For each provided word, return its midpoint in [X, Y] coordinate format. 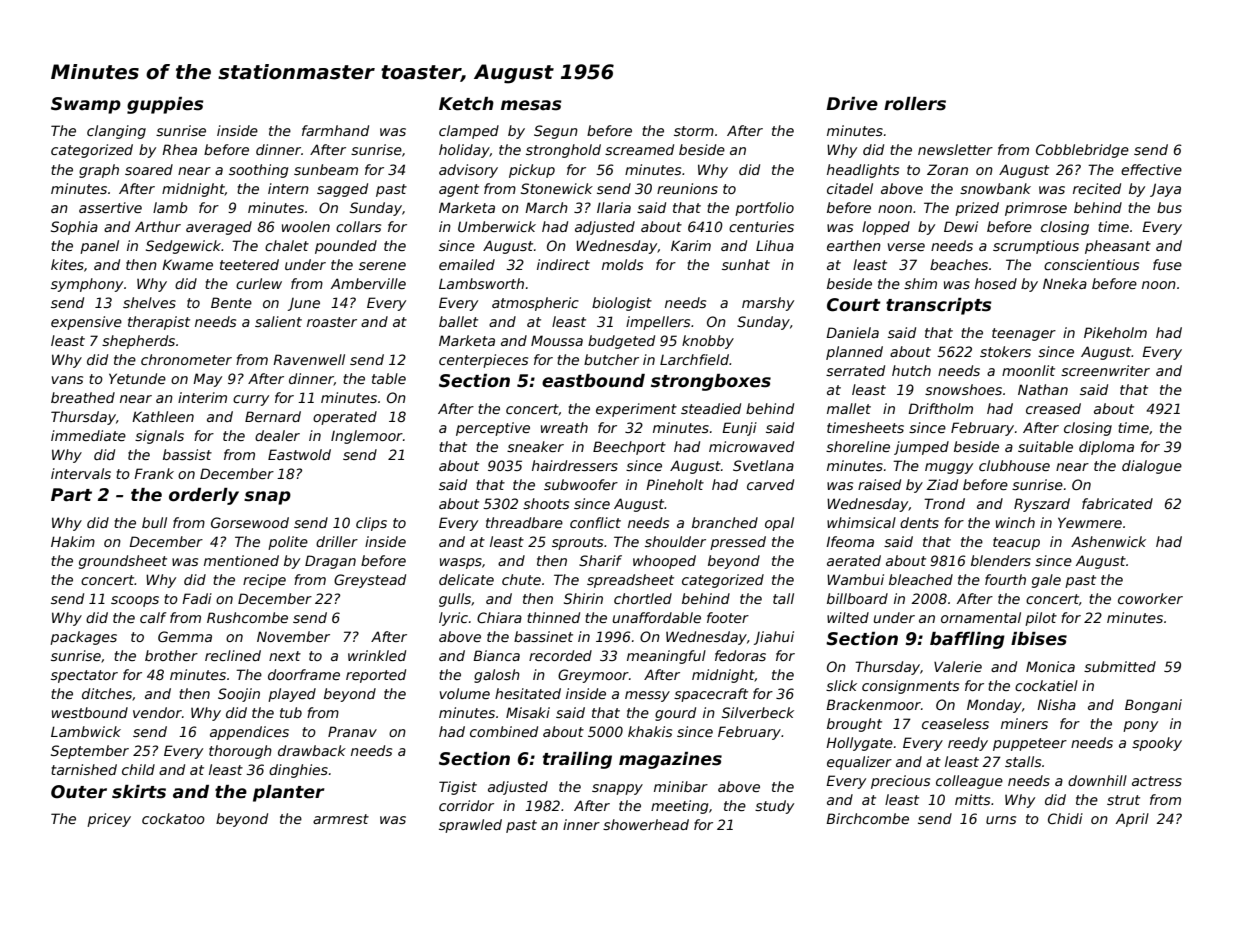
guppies [165, 105]
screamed [639, 149]
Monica [1050, 666]
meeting [679, 807]
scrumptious [1036, 247]
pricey [109, 820]
